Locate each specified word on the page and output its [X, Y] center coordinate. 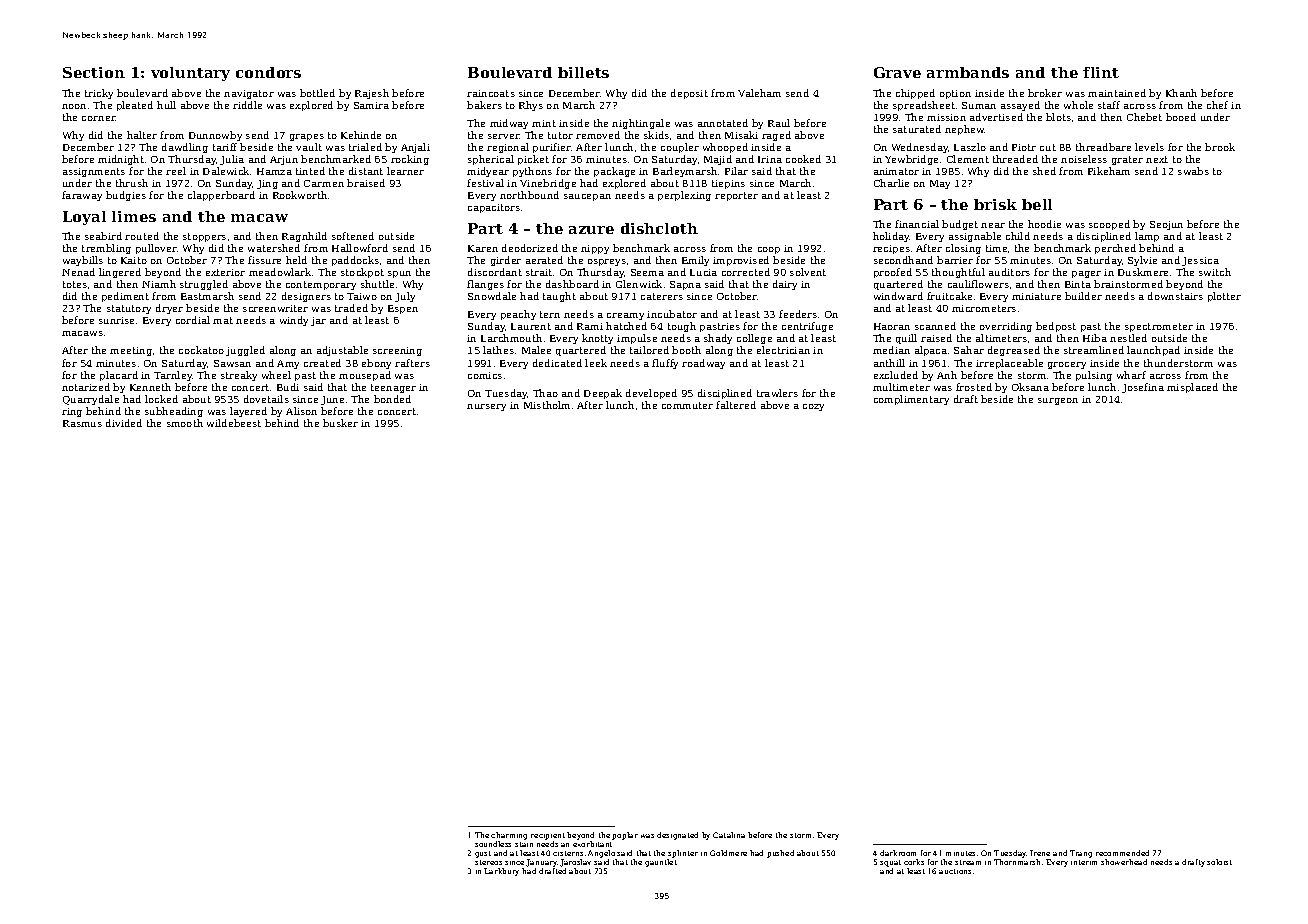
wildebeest [234, 423]
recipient [548, 836]
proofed [893, 273]
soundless [493, 844]
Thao [545, 393]
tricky [99, 94]
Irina [770, 159]
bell [1037, 204]
